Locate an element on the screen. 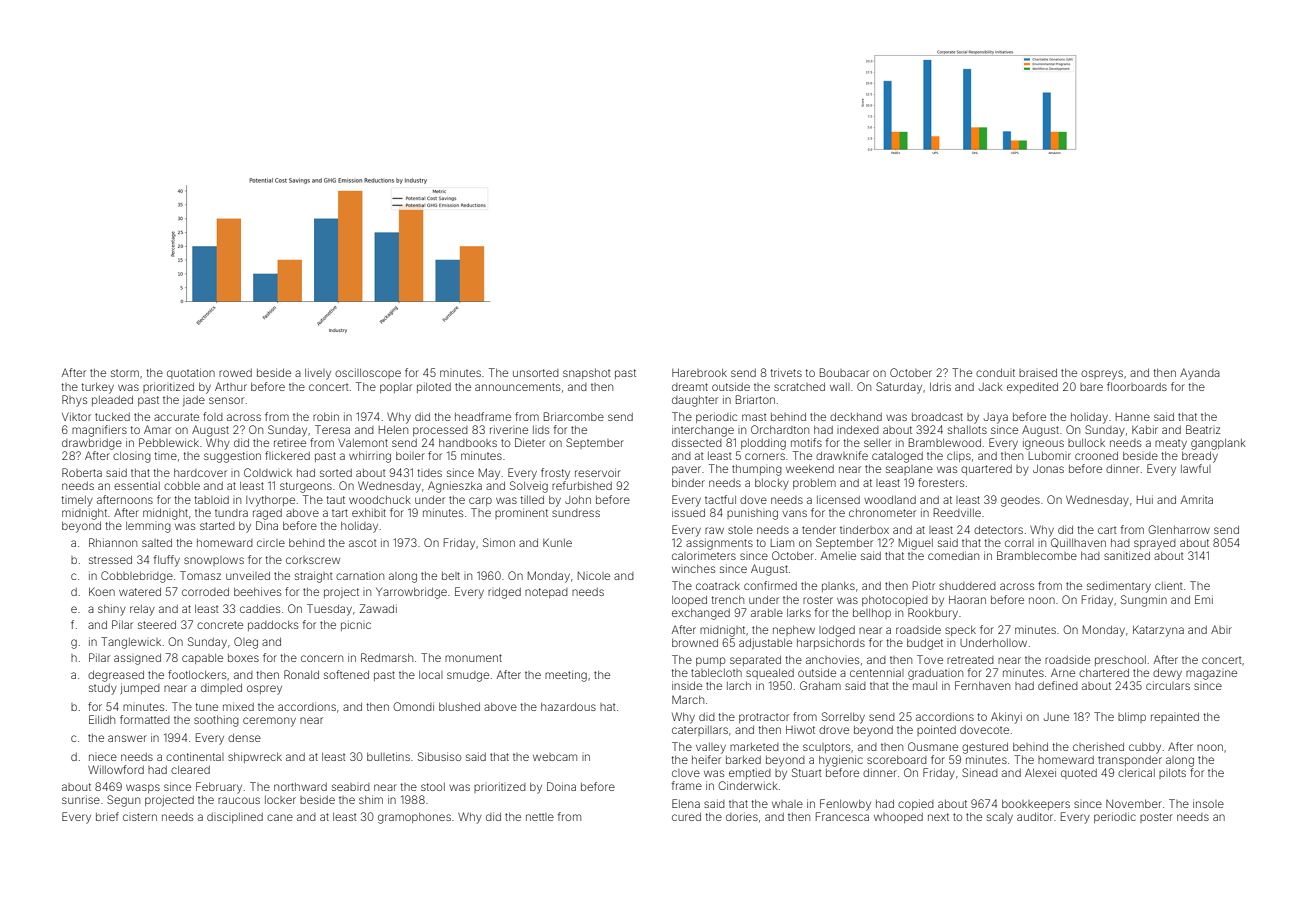  Liam is located at coordinates (782, 542).
